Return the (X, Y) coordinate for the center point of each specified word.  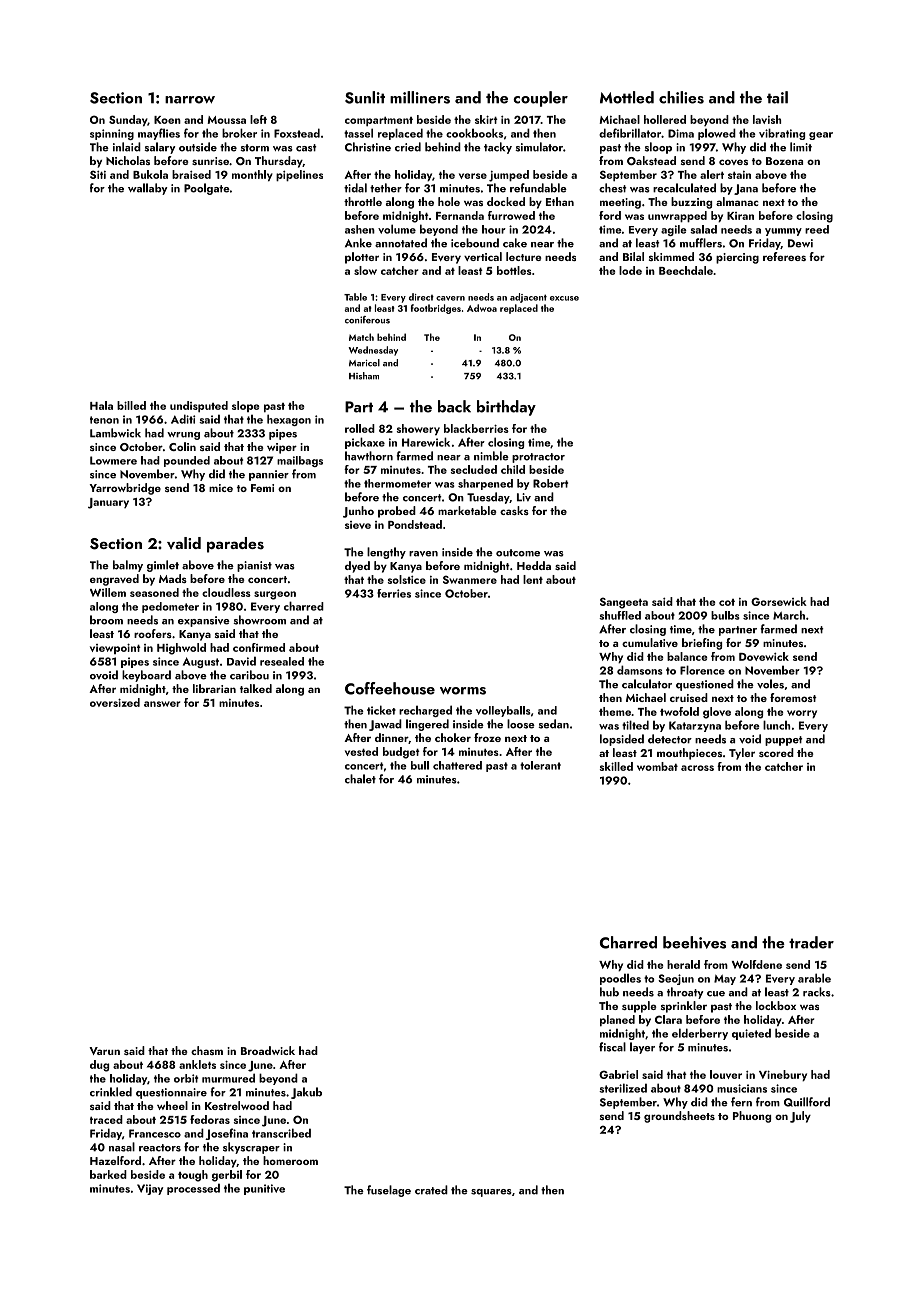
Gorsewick (779, 601)
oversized (115, 702)
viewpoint (115, 648)
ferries (394, 593)
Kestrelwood (237, 1105)
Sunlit (365, 97)
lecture (523, 256)
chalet (360, 779)
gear (821, 136)
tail (777, 97)
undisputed (199, 406)
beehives (694, 942)
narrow (190, 100)
